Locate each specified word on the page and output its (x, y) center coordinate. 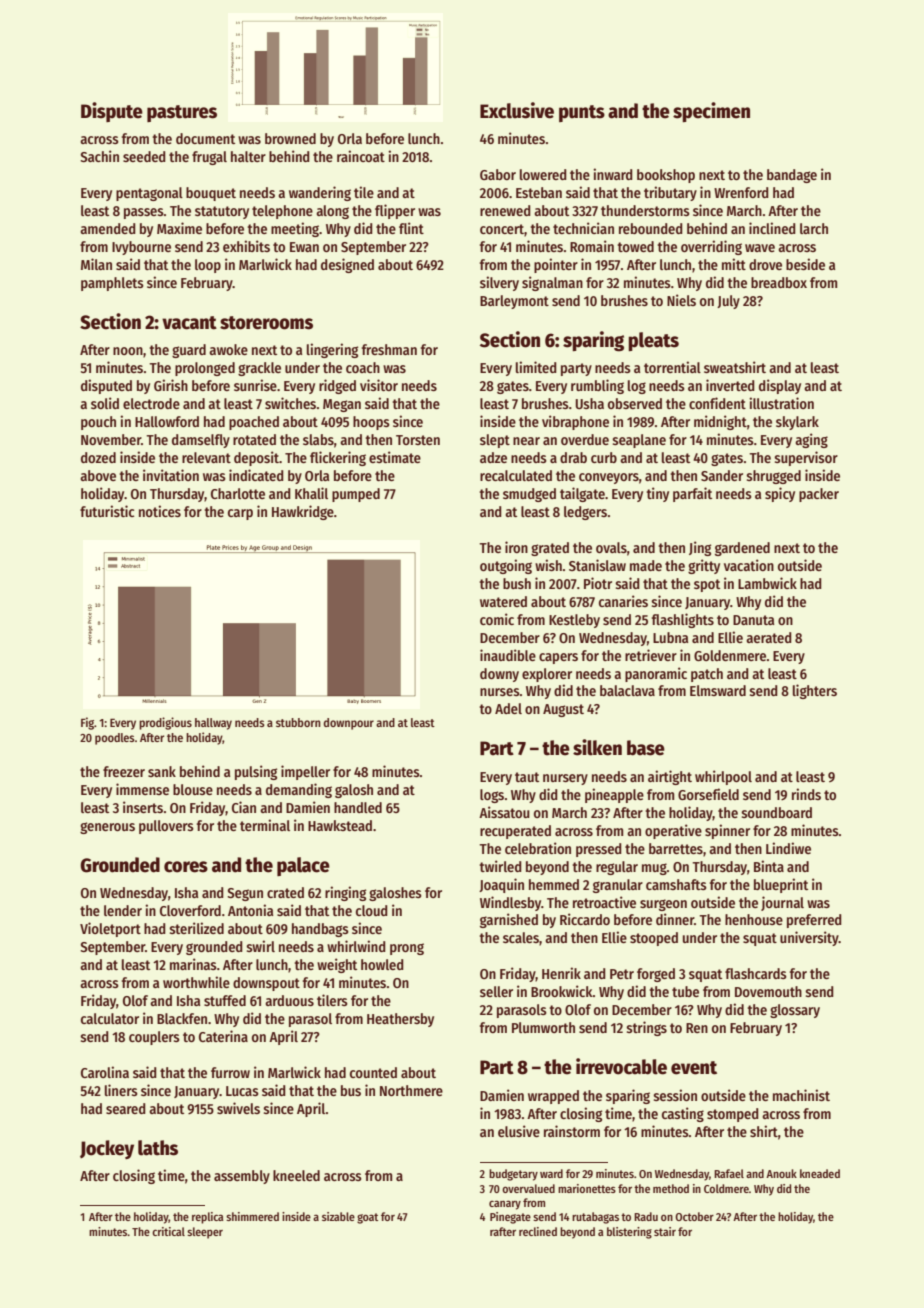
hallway (213, 724)
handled (358, 807)
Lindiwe (788, 848)
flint (411, 228)
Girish (171, 385)
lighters (815, 691)
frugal (209, 158)
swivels (238, 1108)
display (780, 386)
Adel (508, 708)
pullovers (166, 827)
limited (536, 367)
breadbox (779, 282)
